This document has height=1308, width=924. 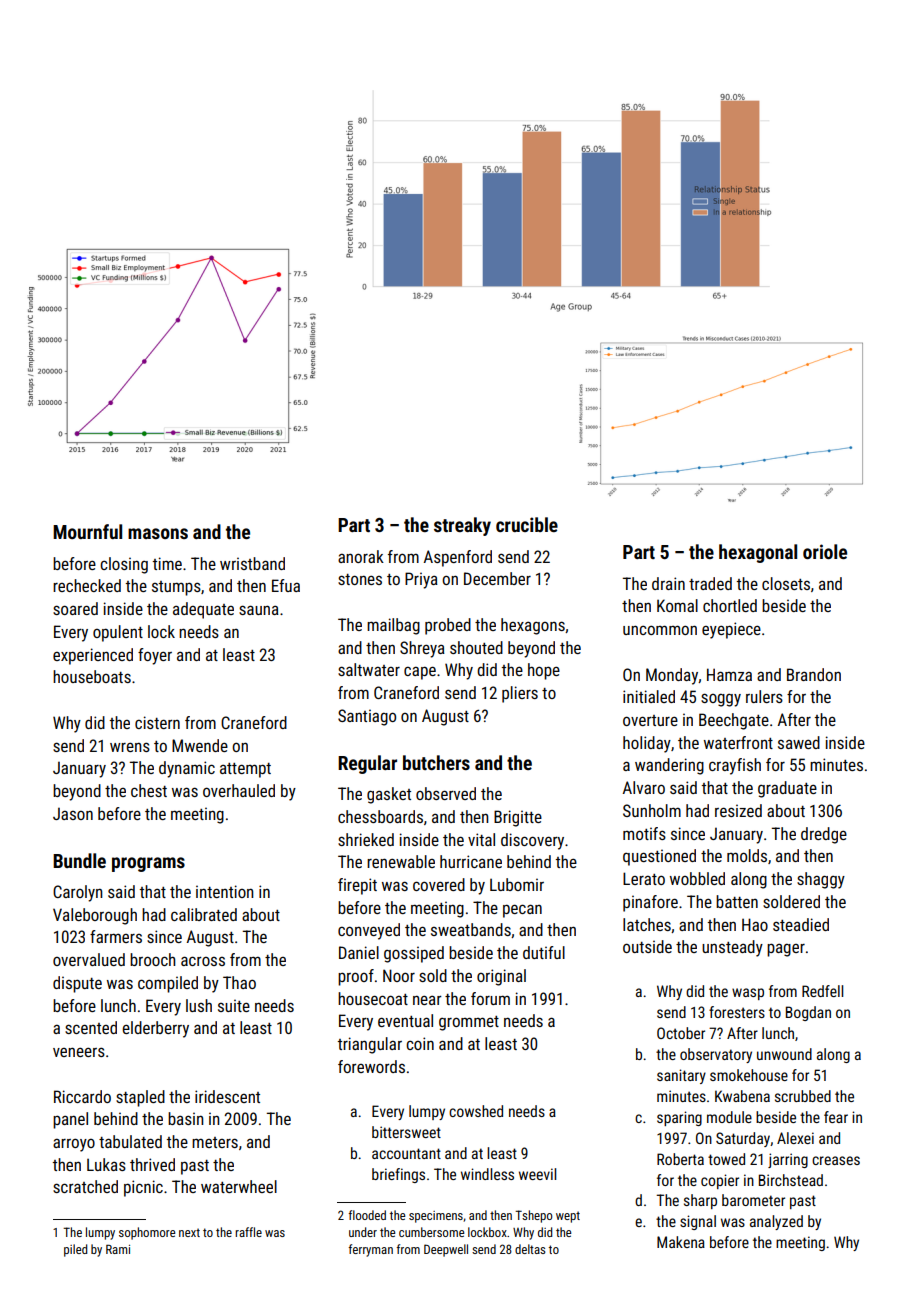 What do you see at coordinates (224, 891) in the document?
I see `intention` at bounding box center [224, 891].
